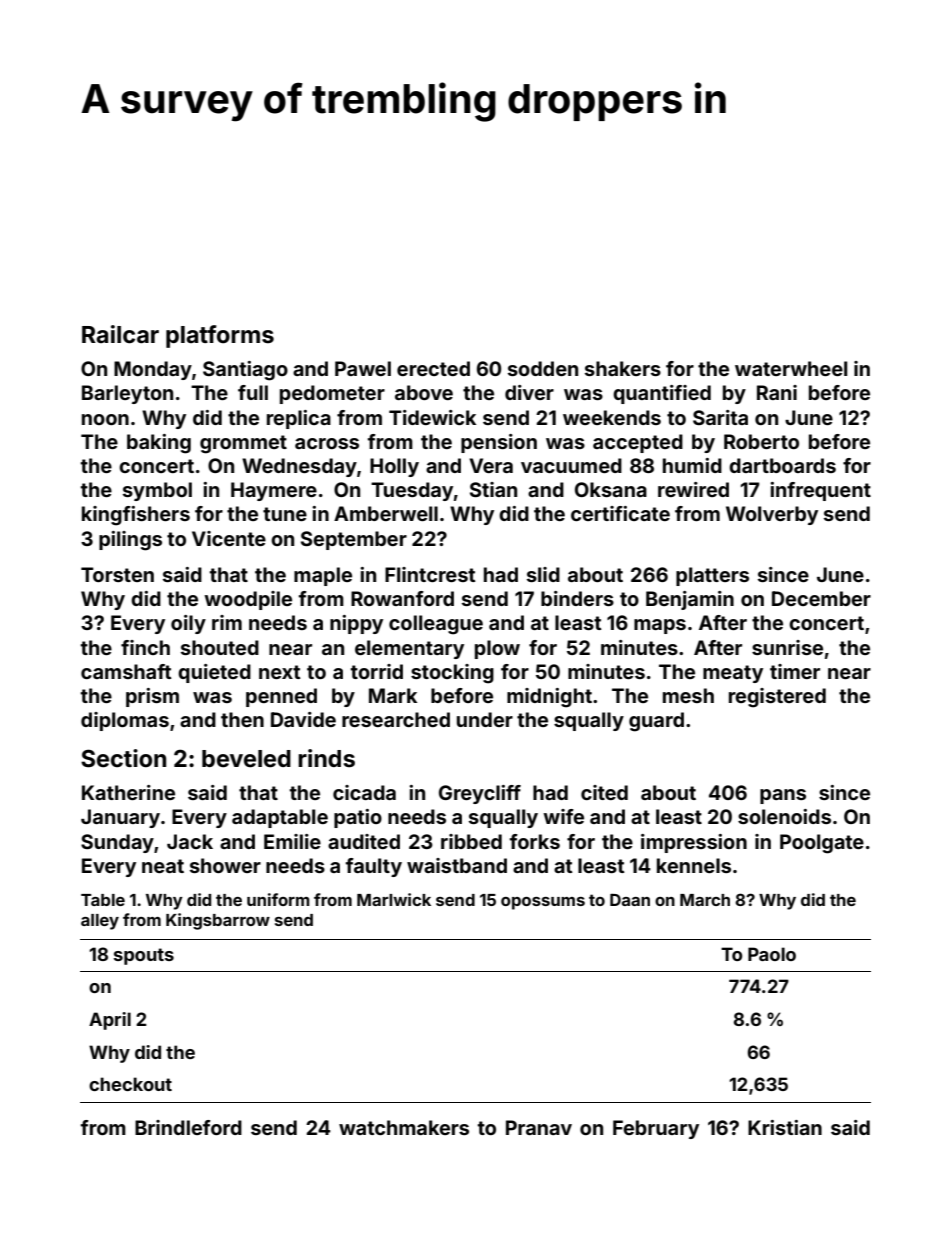  Describe the element at coordinates (188, 1127) in the document. I see `Brindleford` at that location.
